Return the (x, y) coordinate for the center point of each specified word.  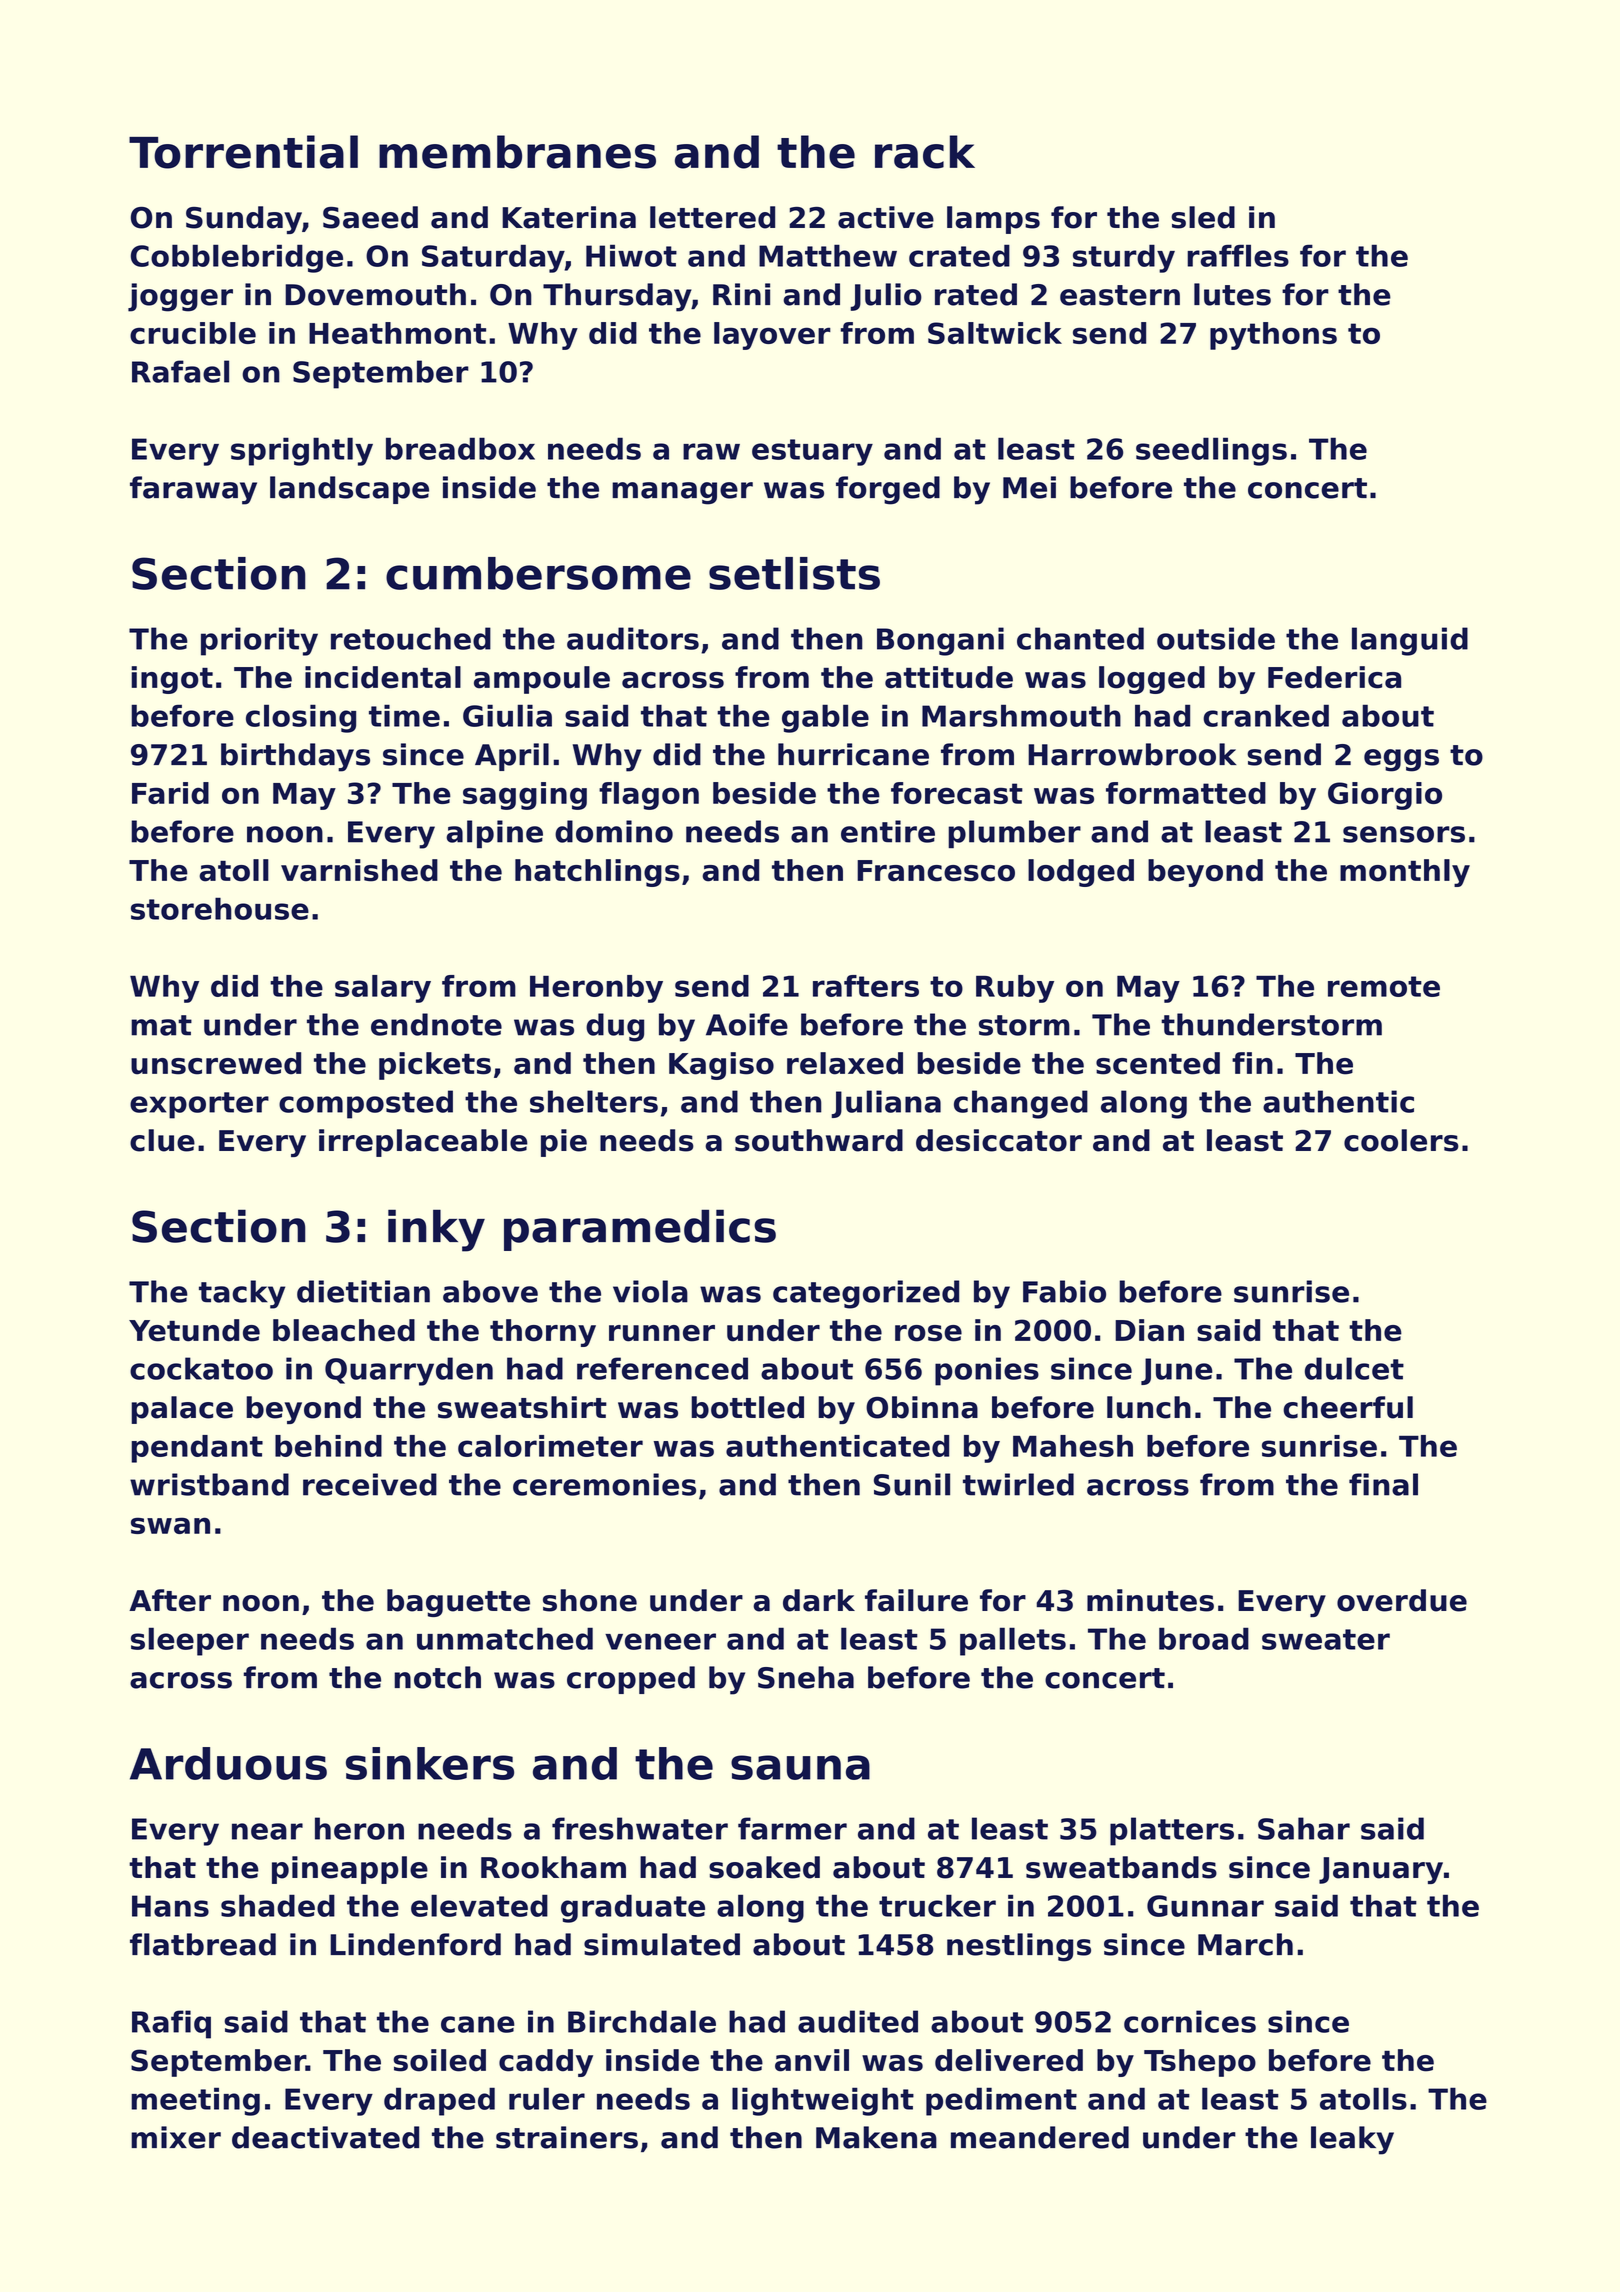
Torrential (243, 152)
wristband (209, 1484)
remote (1384, 986)
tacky (242, 1294)
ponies (987, 1371)
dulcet (1354, 1368)
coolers (1401, 1140)
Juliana (886, 1104)
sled (1203, 217)
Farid (170, 793)
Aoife (747, 1024)
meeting (195, 2101)
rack (925, 152)
